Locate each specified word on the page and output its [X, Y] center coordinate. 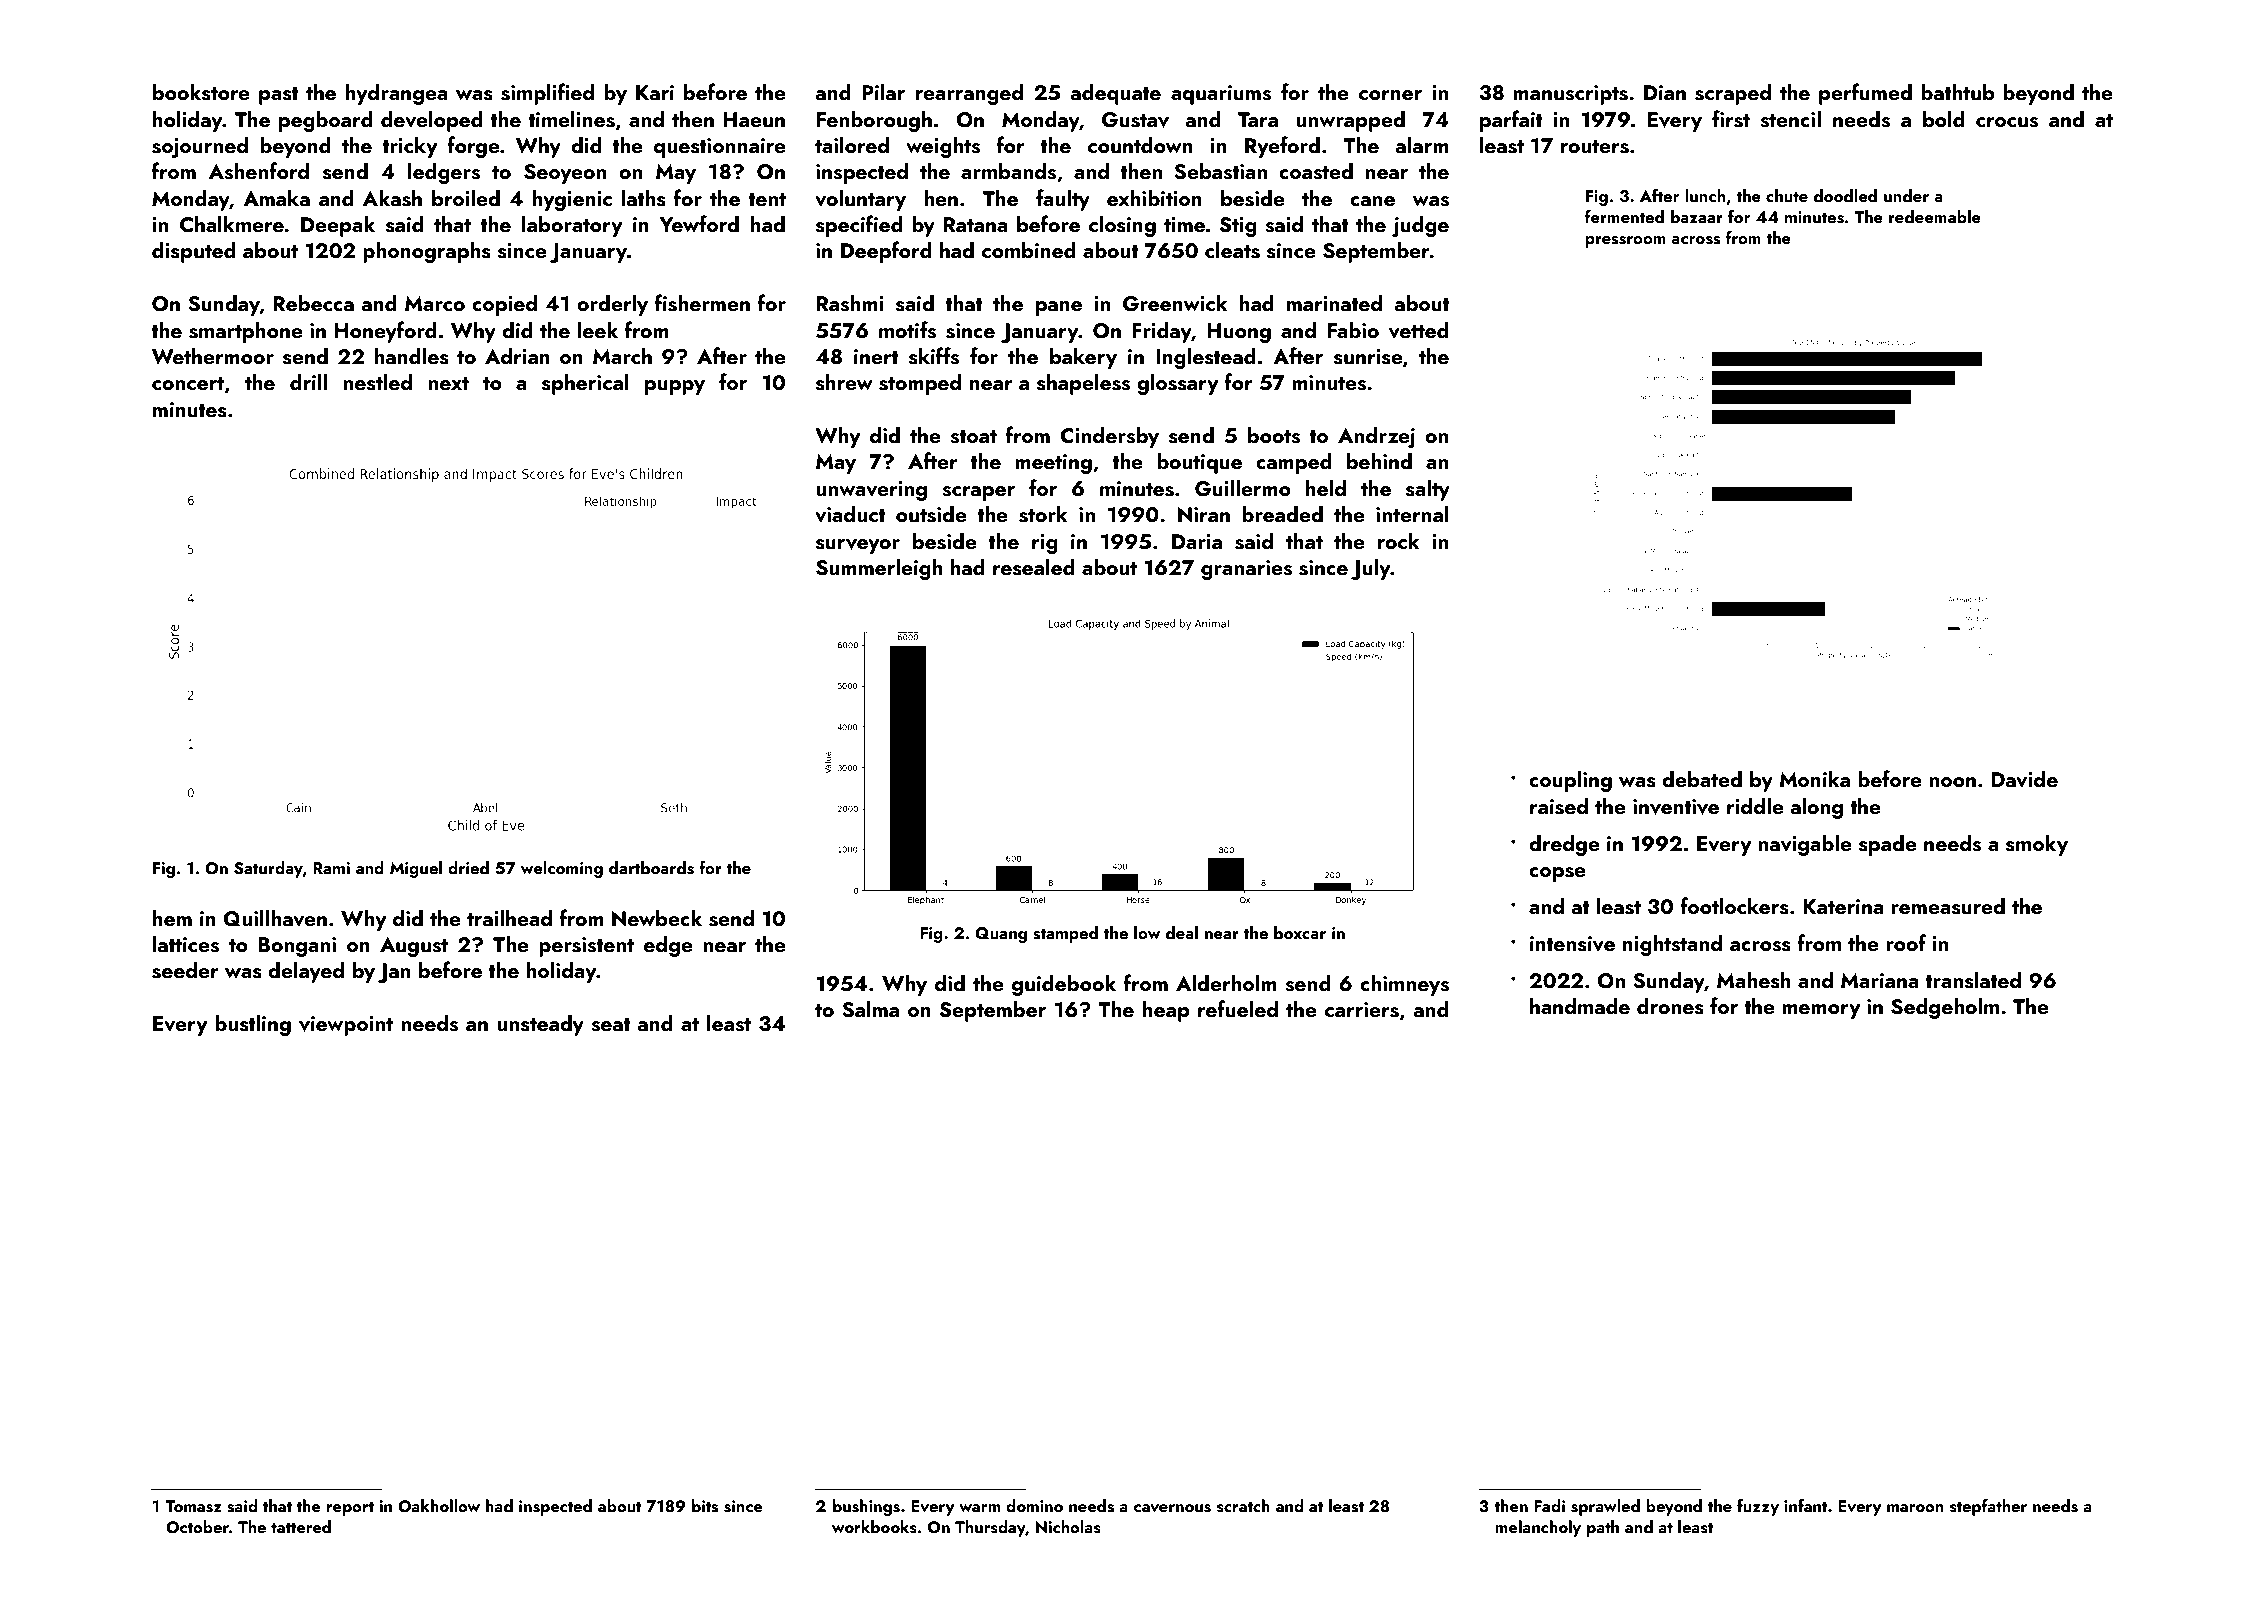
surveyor [858, 546]
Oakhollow [439, 1506]
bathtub [1958, 91]
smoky [2037, 845]
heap [1166, 1011]
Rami [331, 868]
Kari [655, 92]
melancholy [1538, 1528]
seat [611, 1025]
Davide [2024, 779]
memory [1821, 1011]
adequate [1116, 94]
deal [1182, 932]
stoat [973, 437]
